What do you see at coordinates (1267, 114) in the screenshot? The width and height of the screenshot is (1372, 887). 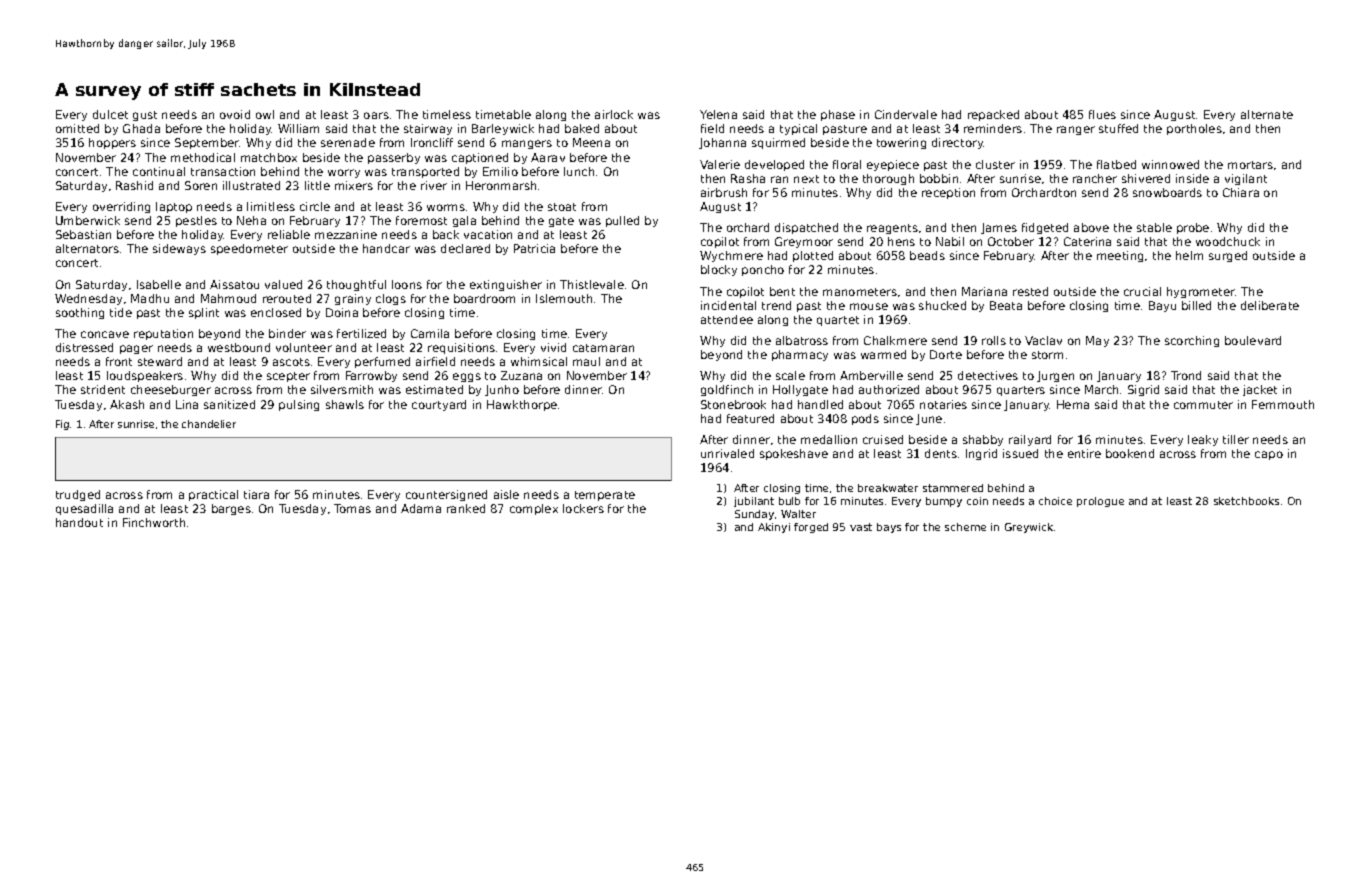 I see `alternate` at bounding box center [1267, 114].
